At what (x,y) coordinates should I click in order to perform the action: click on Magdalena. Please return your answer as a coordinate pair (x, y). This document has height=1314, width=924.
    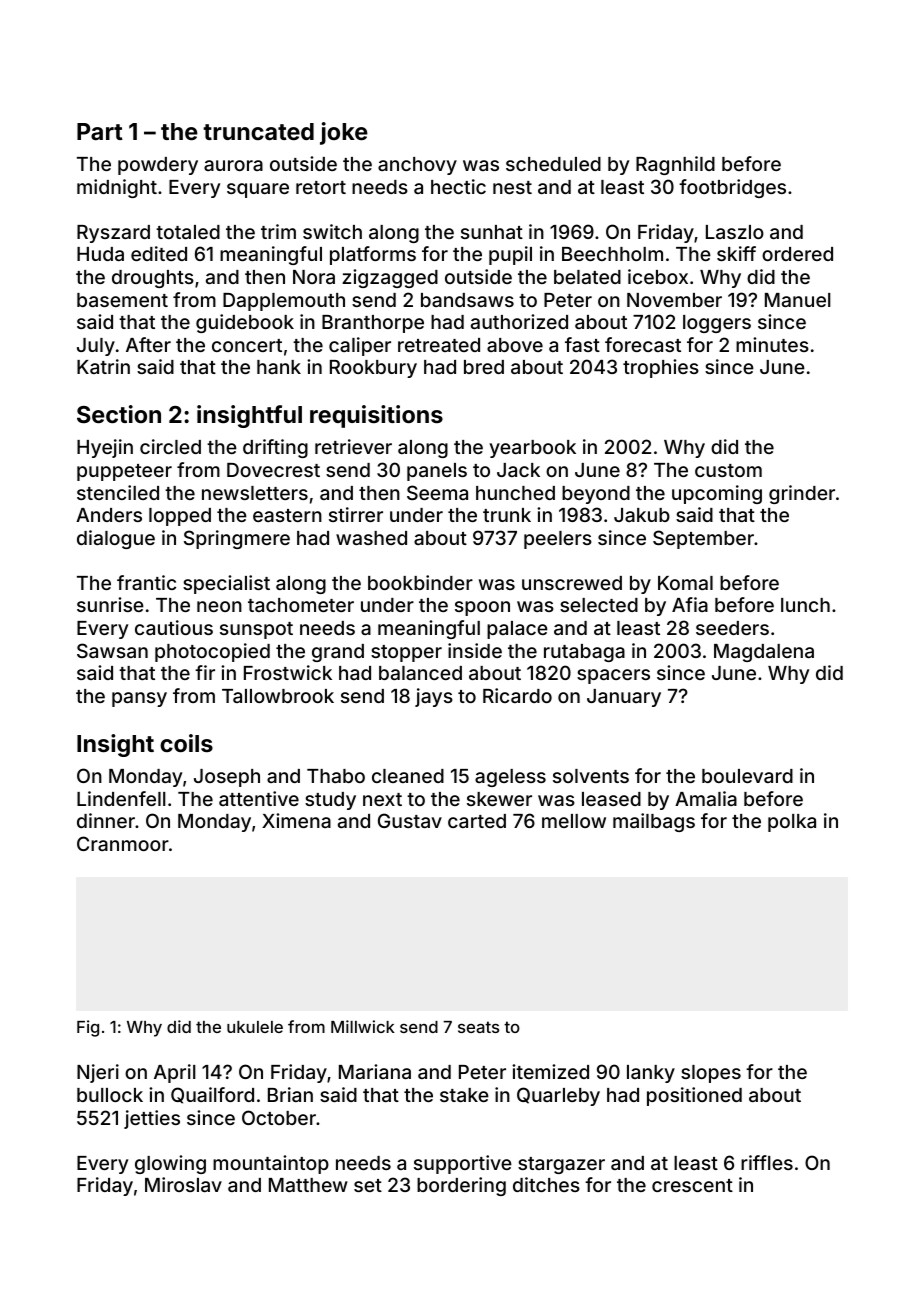
    Looking at the image, I should click on (764, 653).
